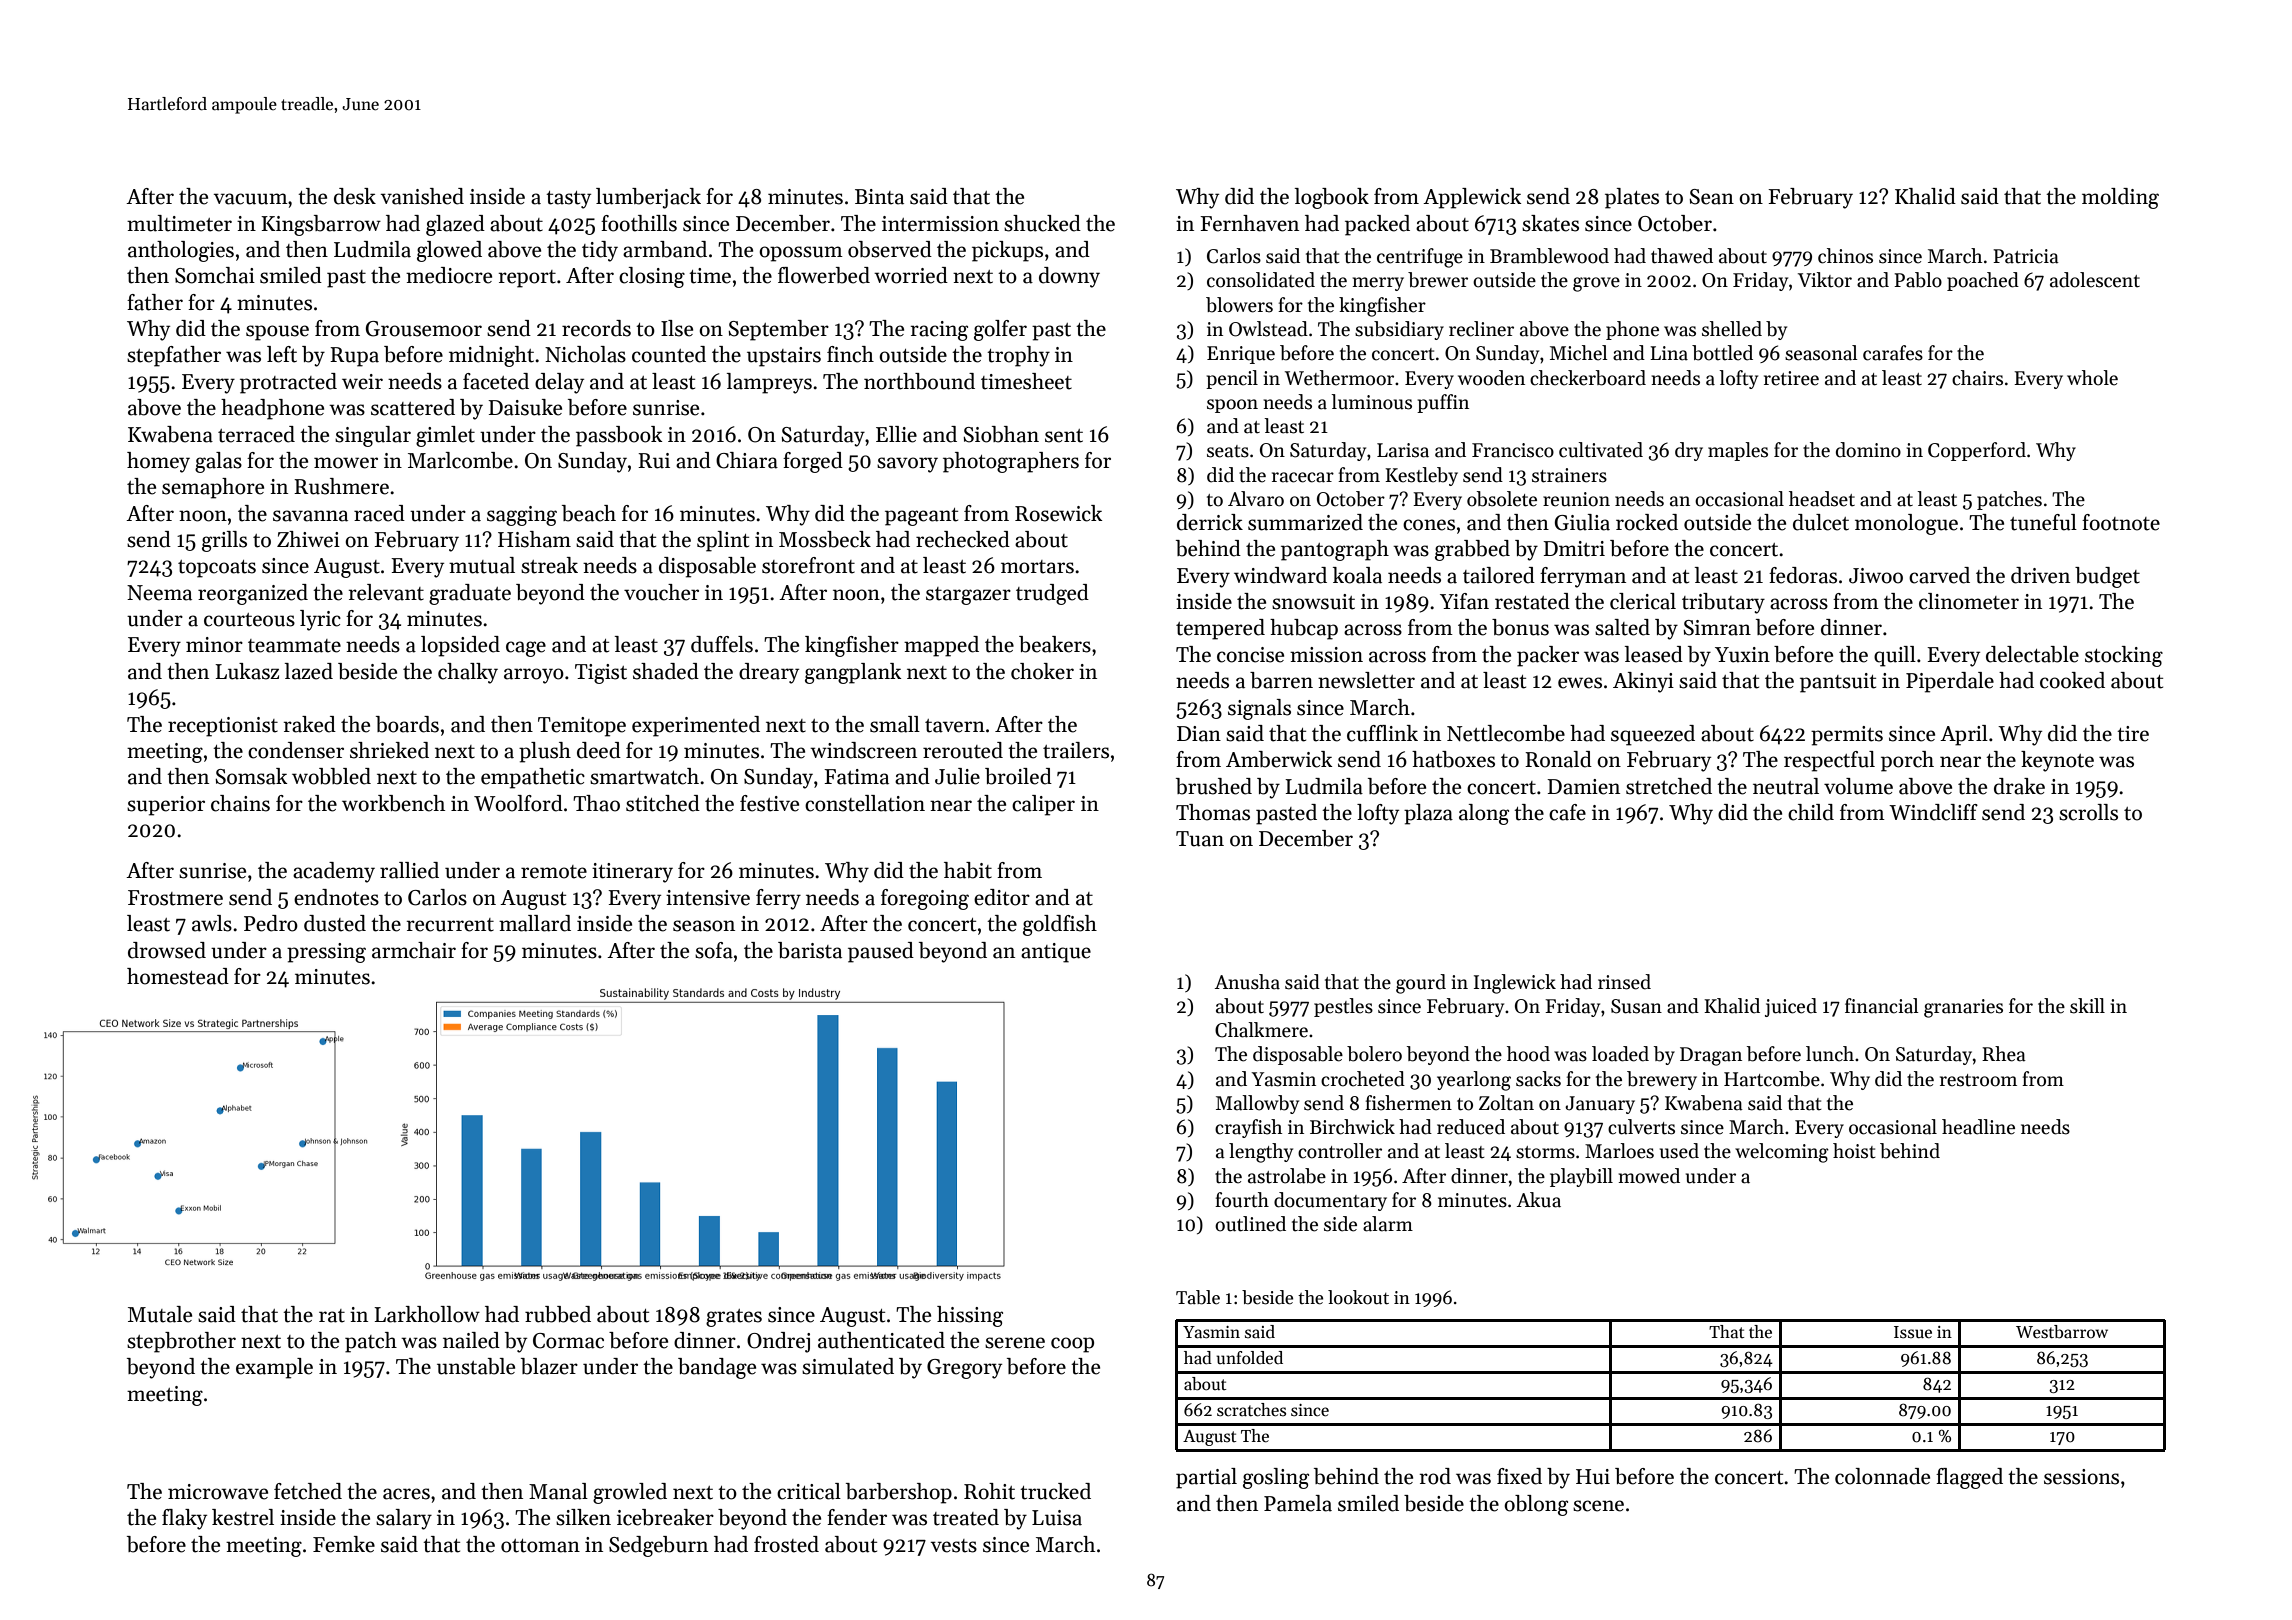  What do you see at coordinates (1428, 814) in the document?
I see `plaza` at bounding box center [1428, 814].
